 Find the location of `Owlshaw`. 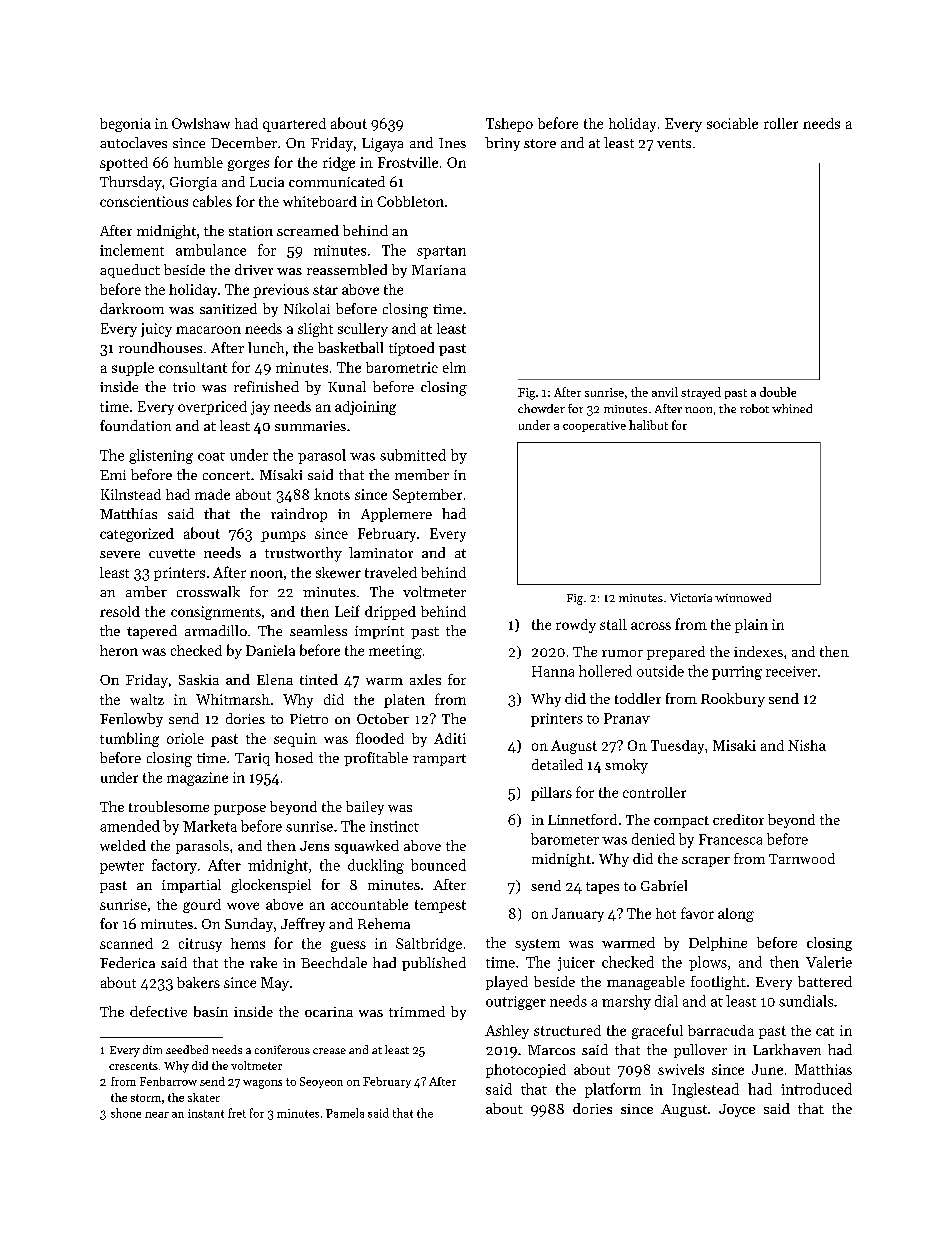

Owlshaw is located at coordinates (201, 123).
